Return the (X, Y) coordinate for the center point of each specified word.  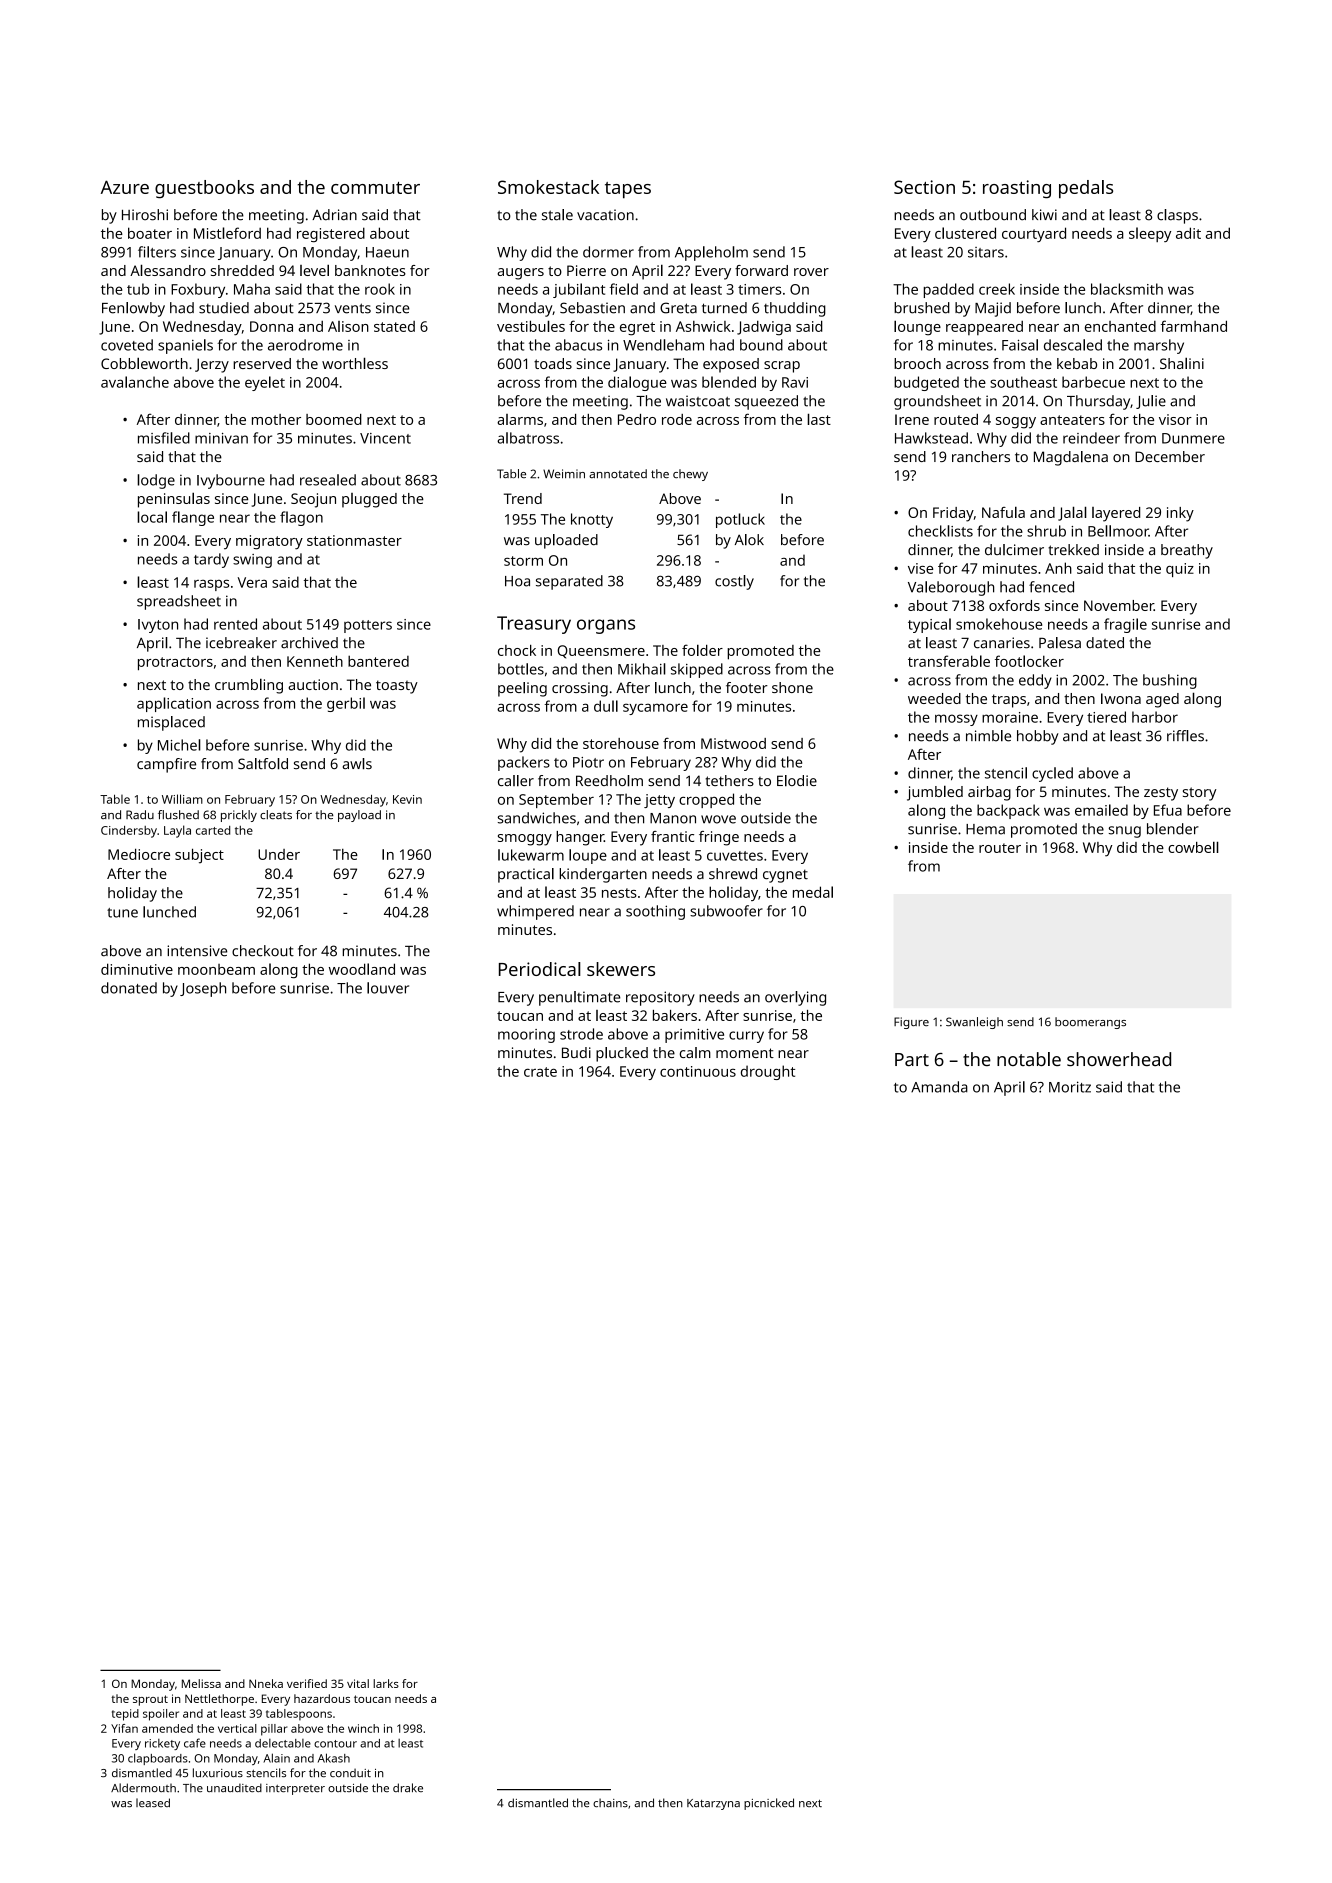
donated (129, 988)
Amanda (939, 1087)
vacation (605, 215)
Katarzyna (713, 1804)
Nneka (266, 1683)
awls (357, 764)
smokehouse (999, 624)
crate (540, 1072)
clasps (1177, 216)
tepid (125, 1715)
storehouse (621, 743)
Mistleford (227, 233)
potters (368, 626)
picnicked (769, 1804)
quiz (1180, 570)
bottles (521, 669)
